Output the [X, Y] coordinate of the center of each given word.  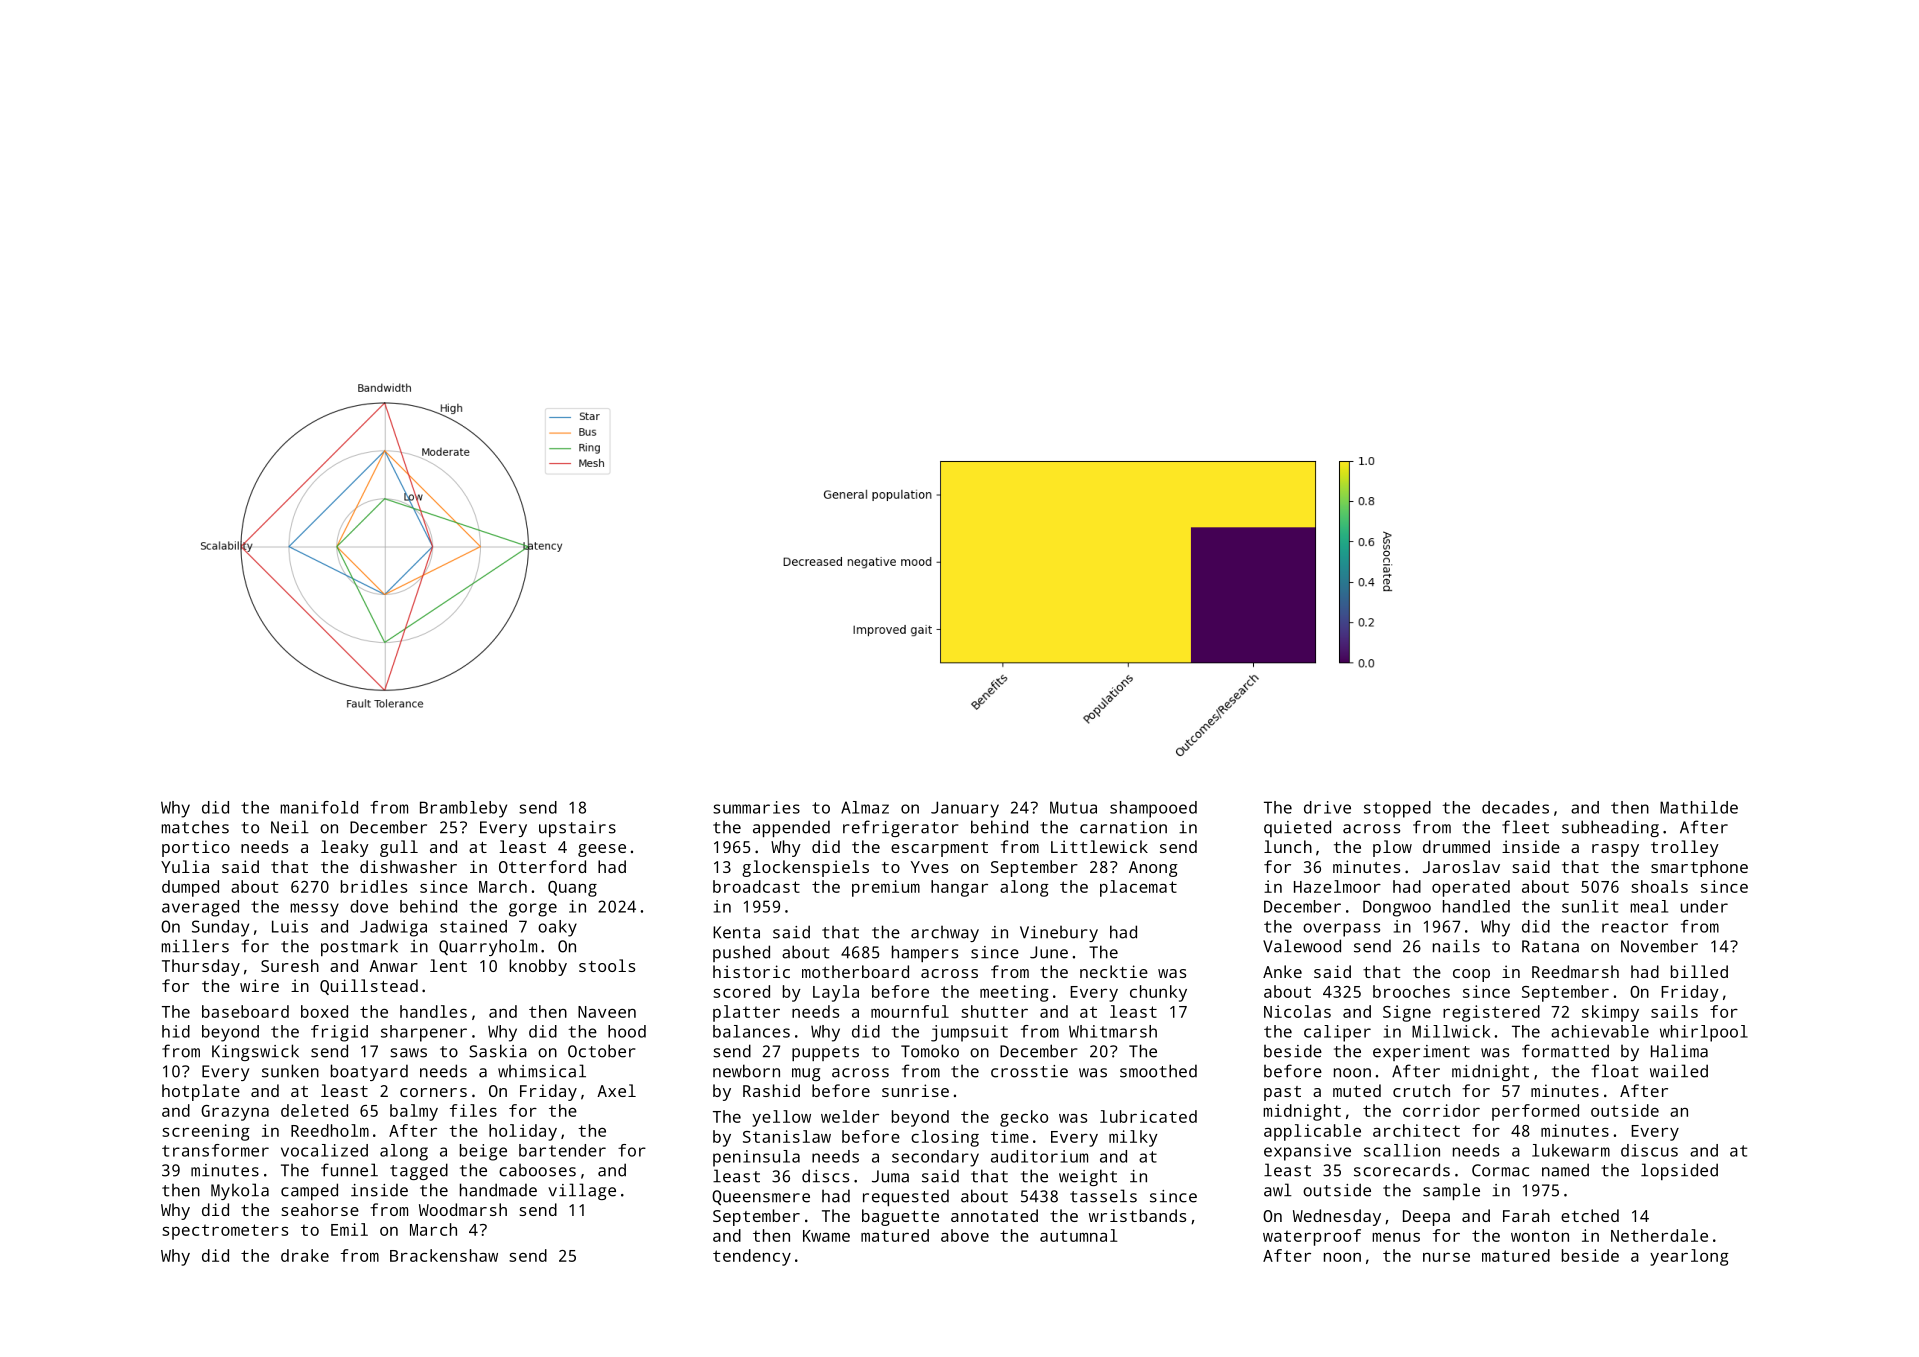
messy [314, 910]
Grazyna [235, 1113]
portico [196, 848]
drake [305, 1255]
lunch [1288, 846]
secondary [935, 1158]
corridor [1441, 1110]
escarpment [939, 849]
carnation [1123, 827]
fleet [1525, 827]
